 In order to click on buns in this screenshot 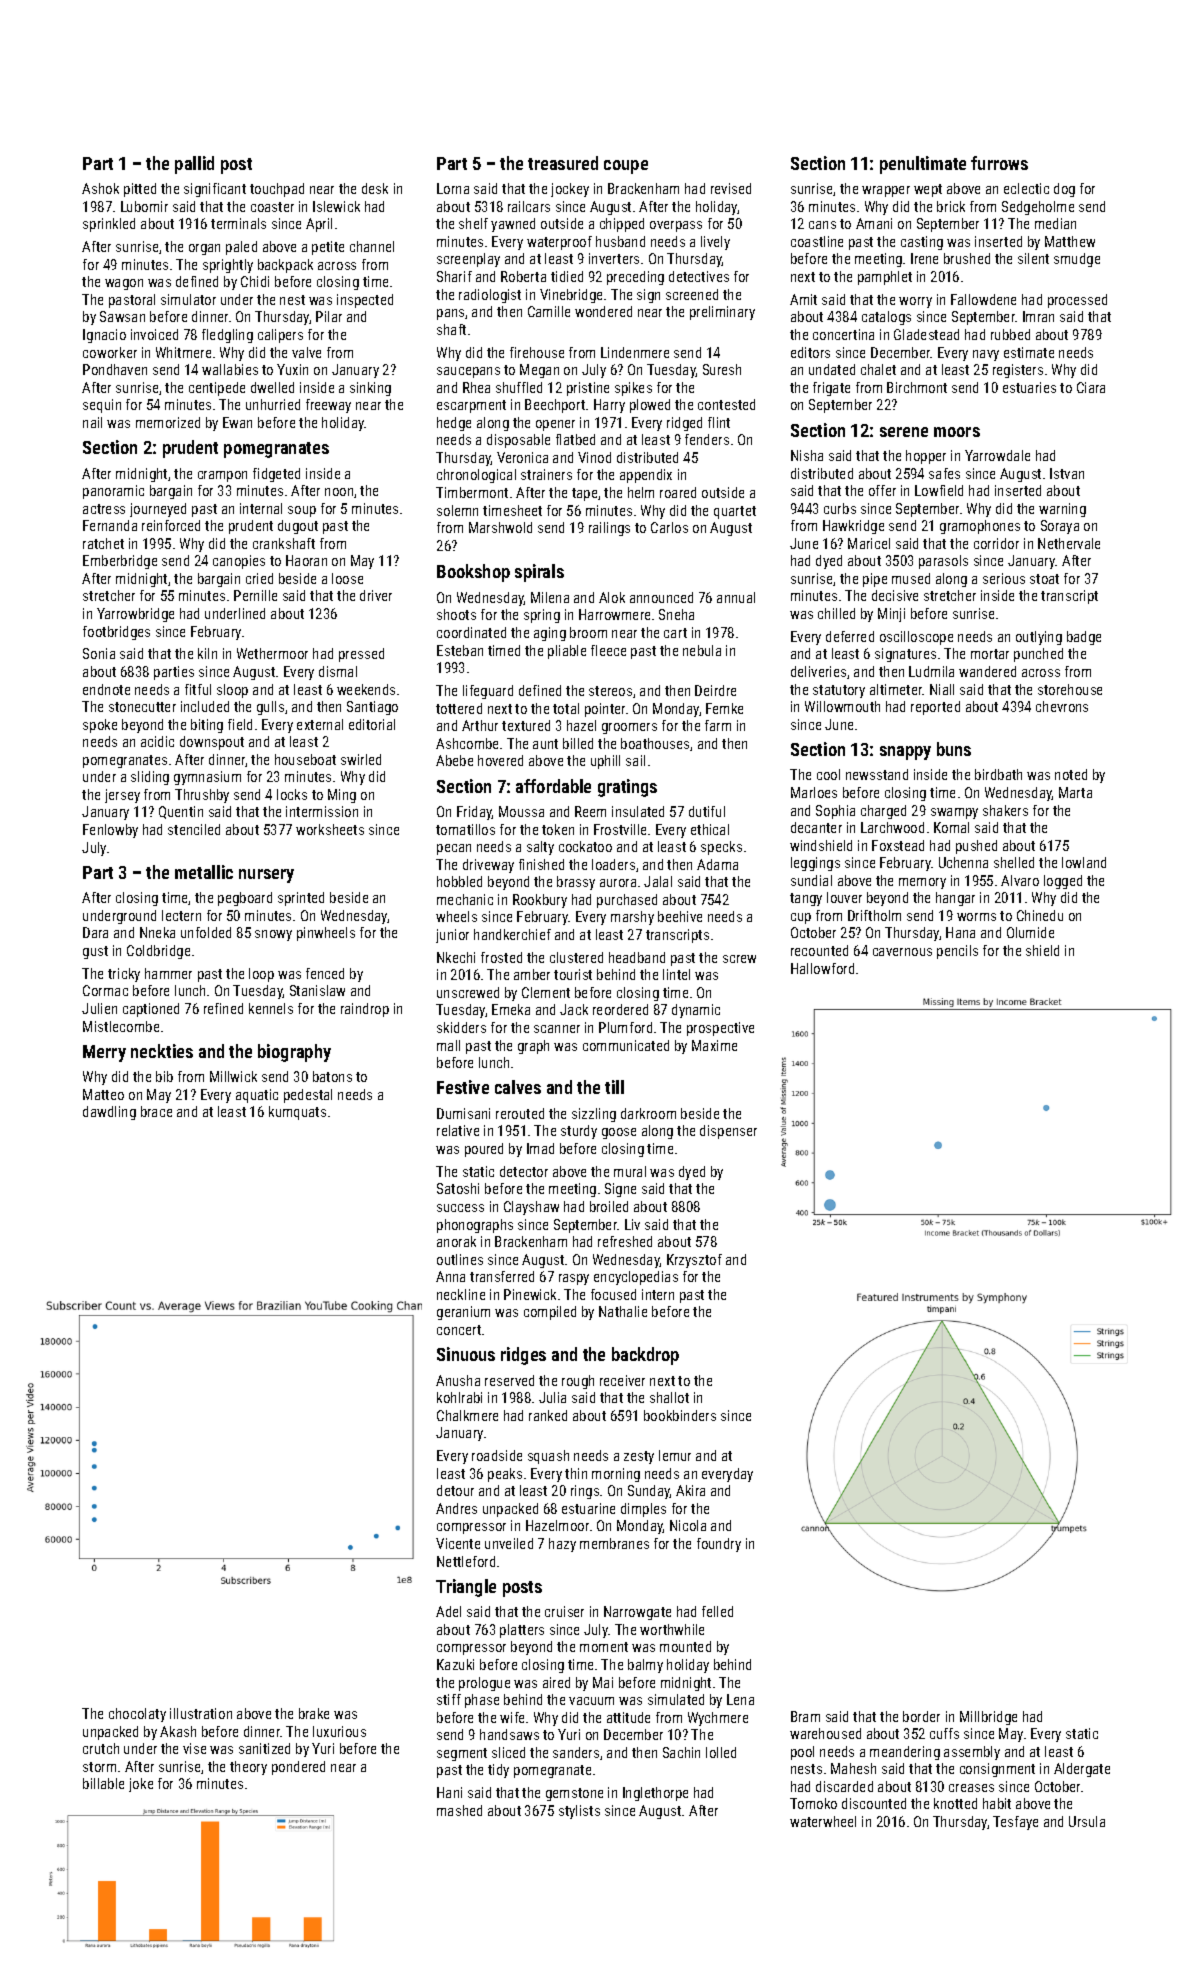, I will do `click(954, 749)`.
